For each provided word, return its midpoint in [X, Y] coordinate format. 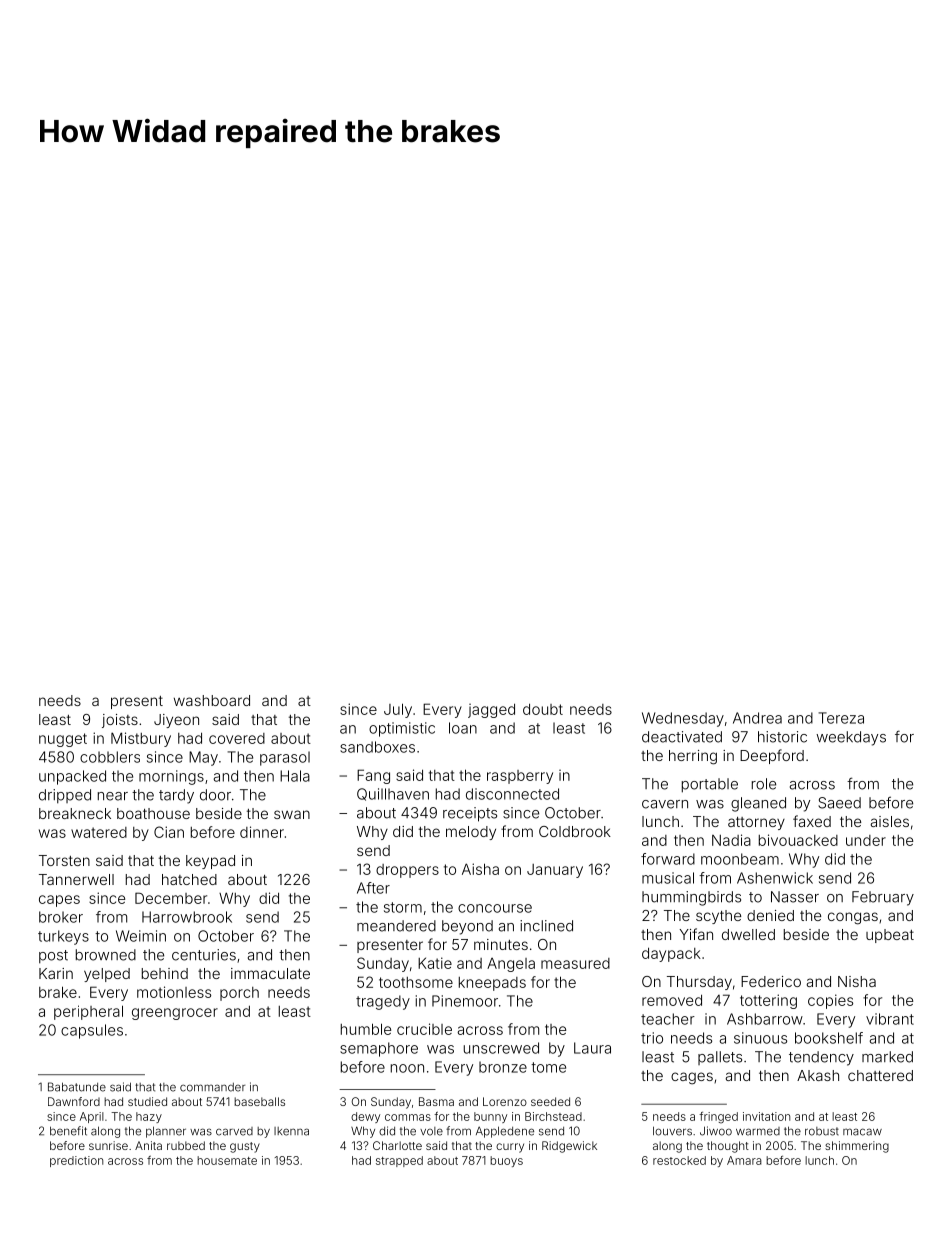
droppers [407, 871]
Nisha [857, 981]
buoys [506, 1161]
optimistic [402, 729]
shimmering [857, 1147]
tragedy [383, 1002]
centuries [204, 955]
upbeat [890, 936]
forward [668, 859]
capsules [92, 1031]
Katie [435, 963]
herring [693, 757]
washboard [212, 700]
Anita [148, 1145]
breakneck [75, 813]
